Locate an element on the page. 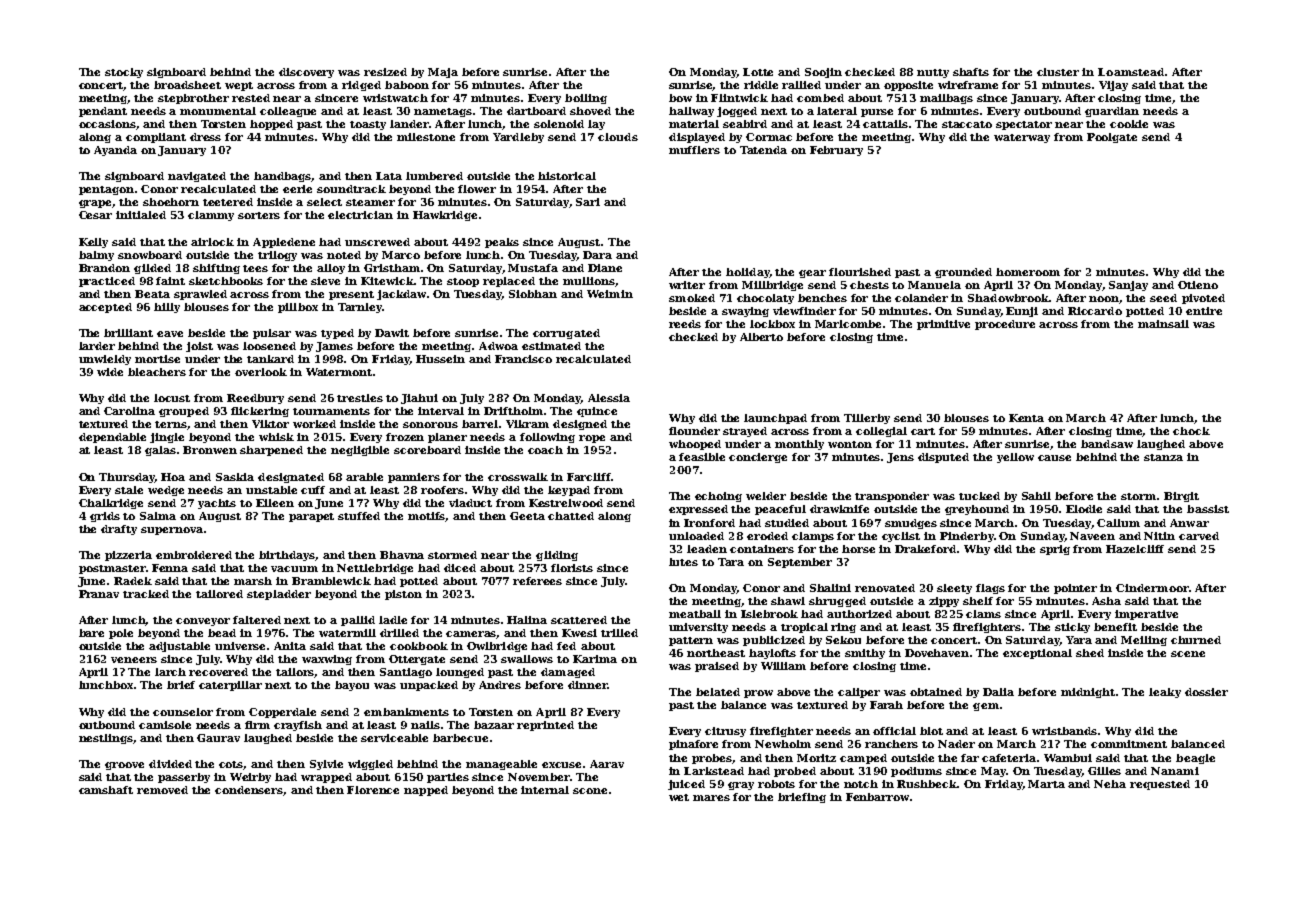 The height and width of the image is (924, 1308). Poolgate is located at coordinates (1112, 138).
